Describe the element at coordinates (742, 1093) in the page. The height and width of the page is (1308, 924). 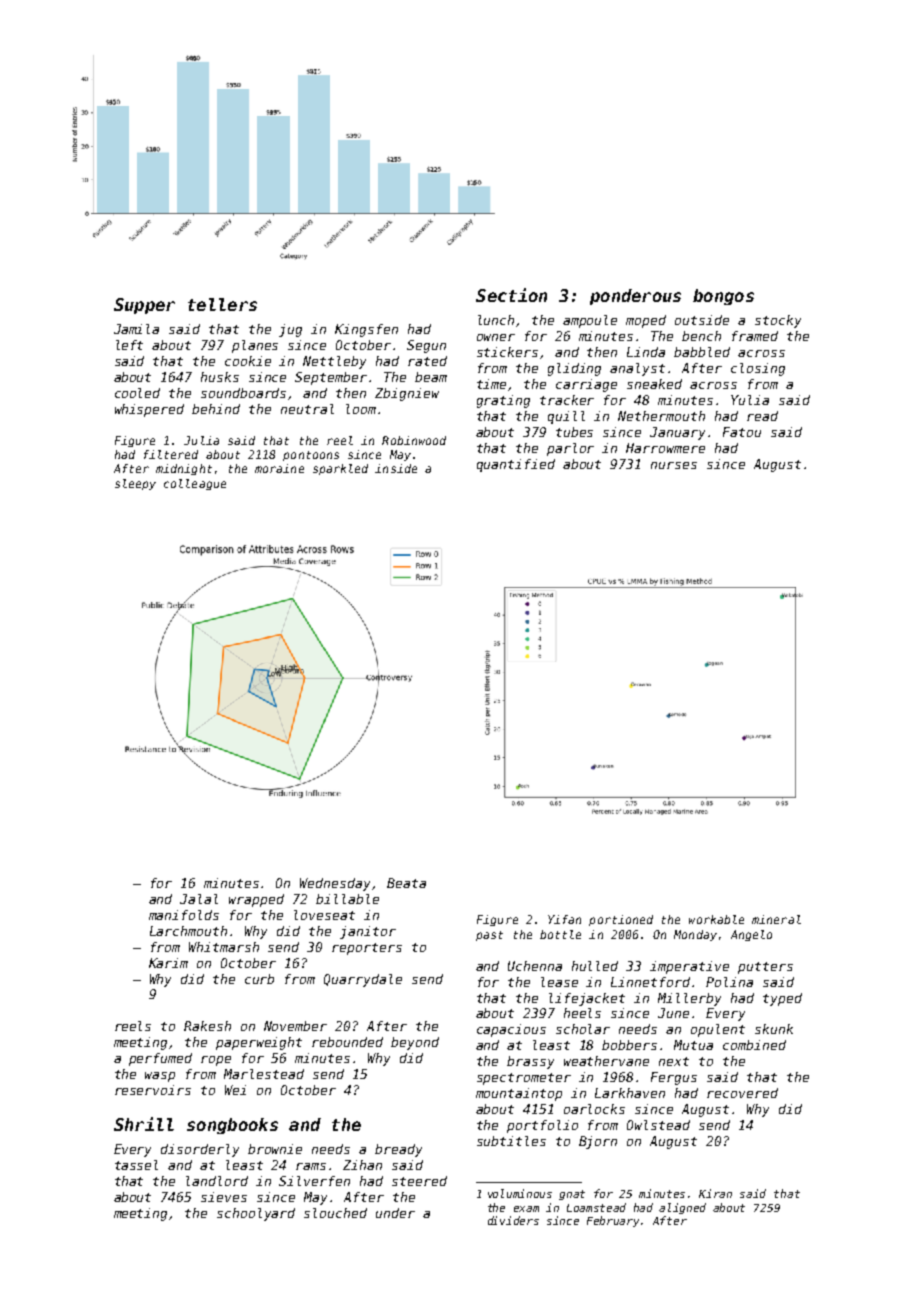
I see `recovered` at that location.
